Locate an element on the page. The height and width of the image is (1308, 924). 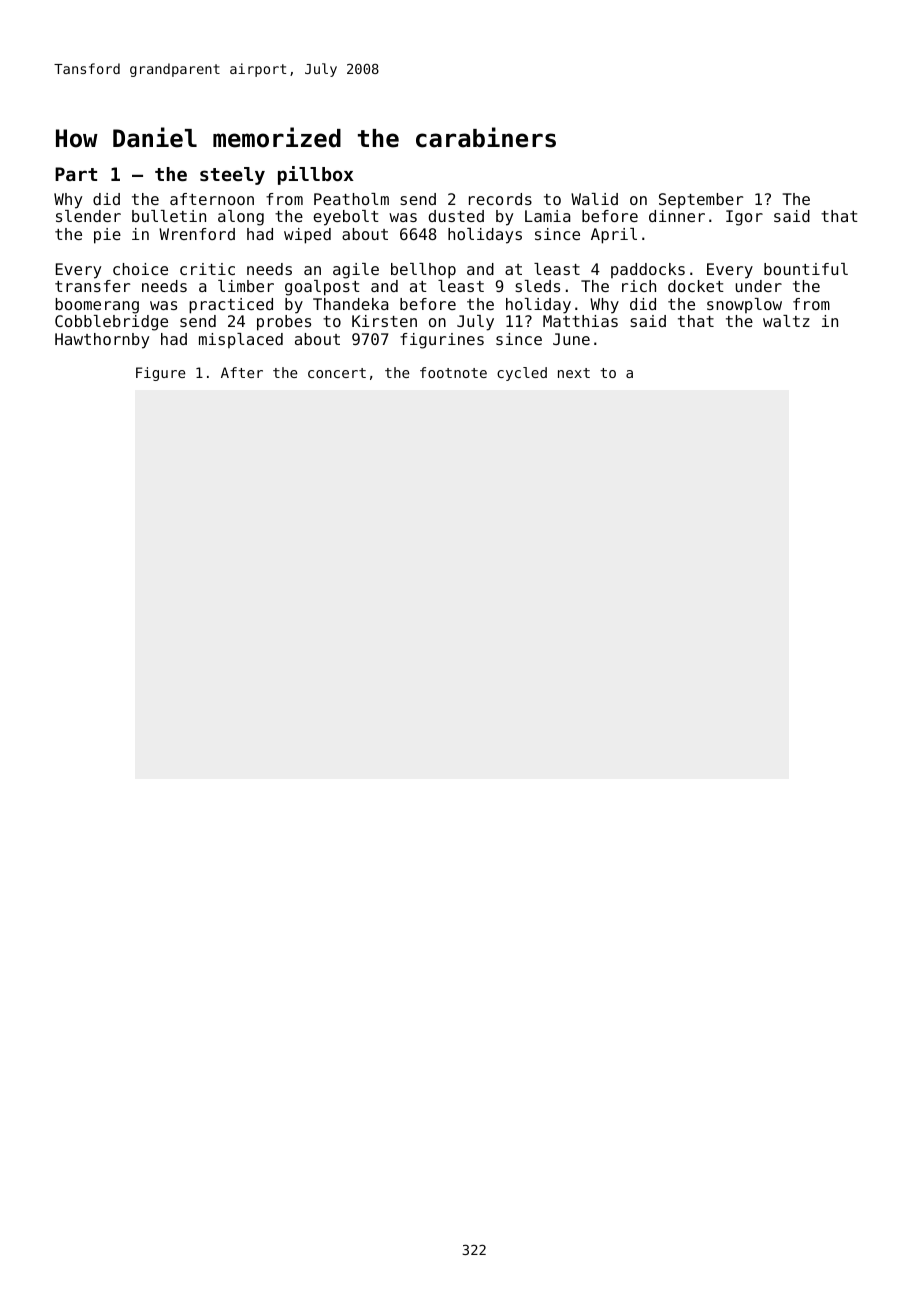
docket is located at coordinates (696, 286).
